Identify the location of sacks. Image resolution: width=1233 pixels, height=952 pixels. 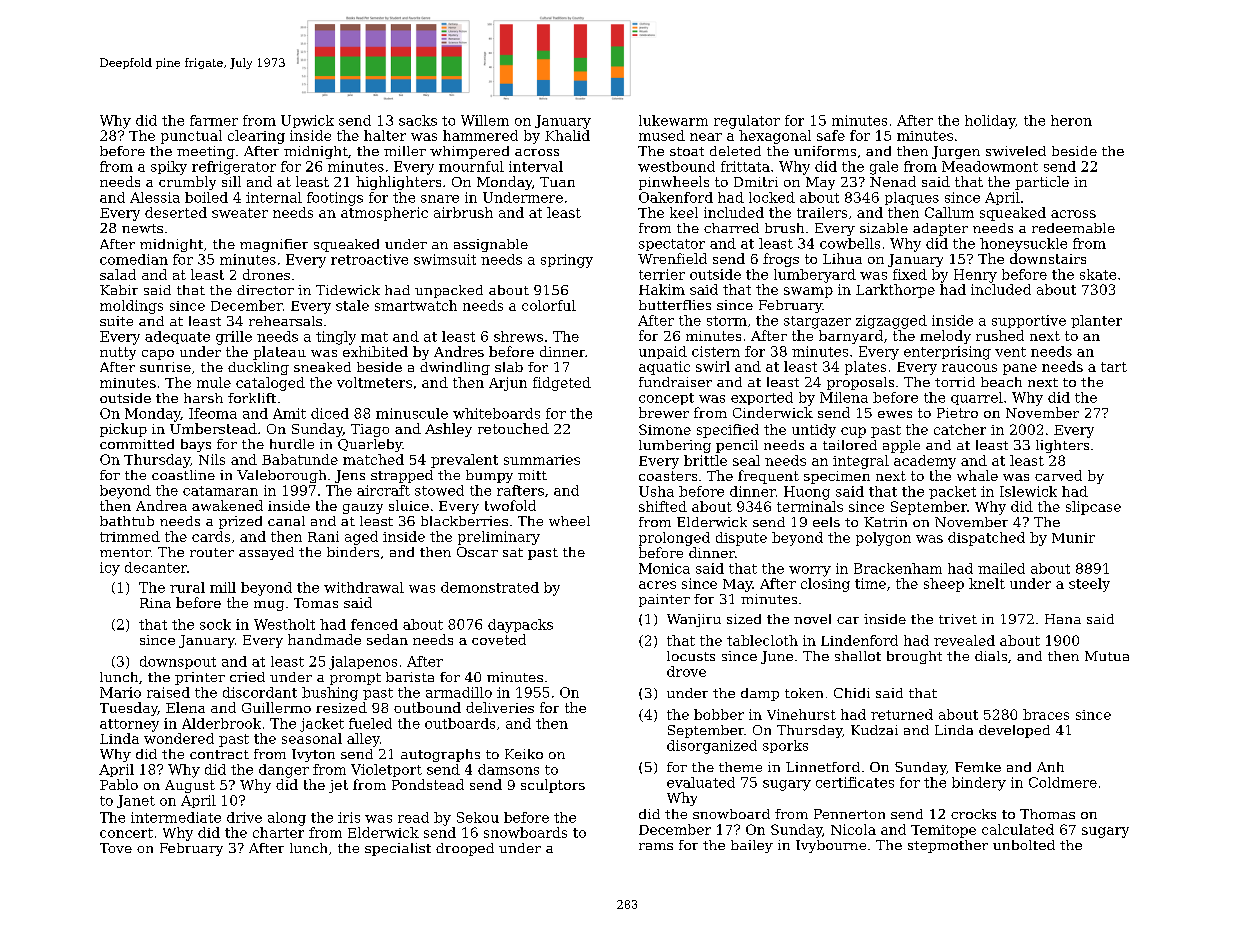
(418, 120).
